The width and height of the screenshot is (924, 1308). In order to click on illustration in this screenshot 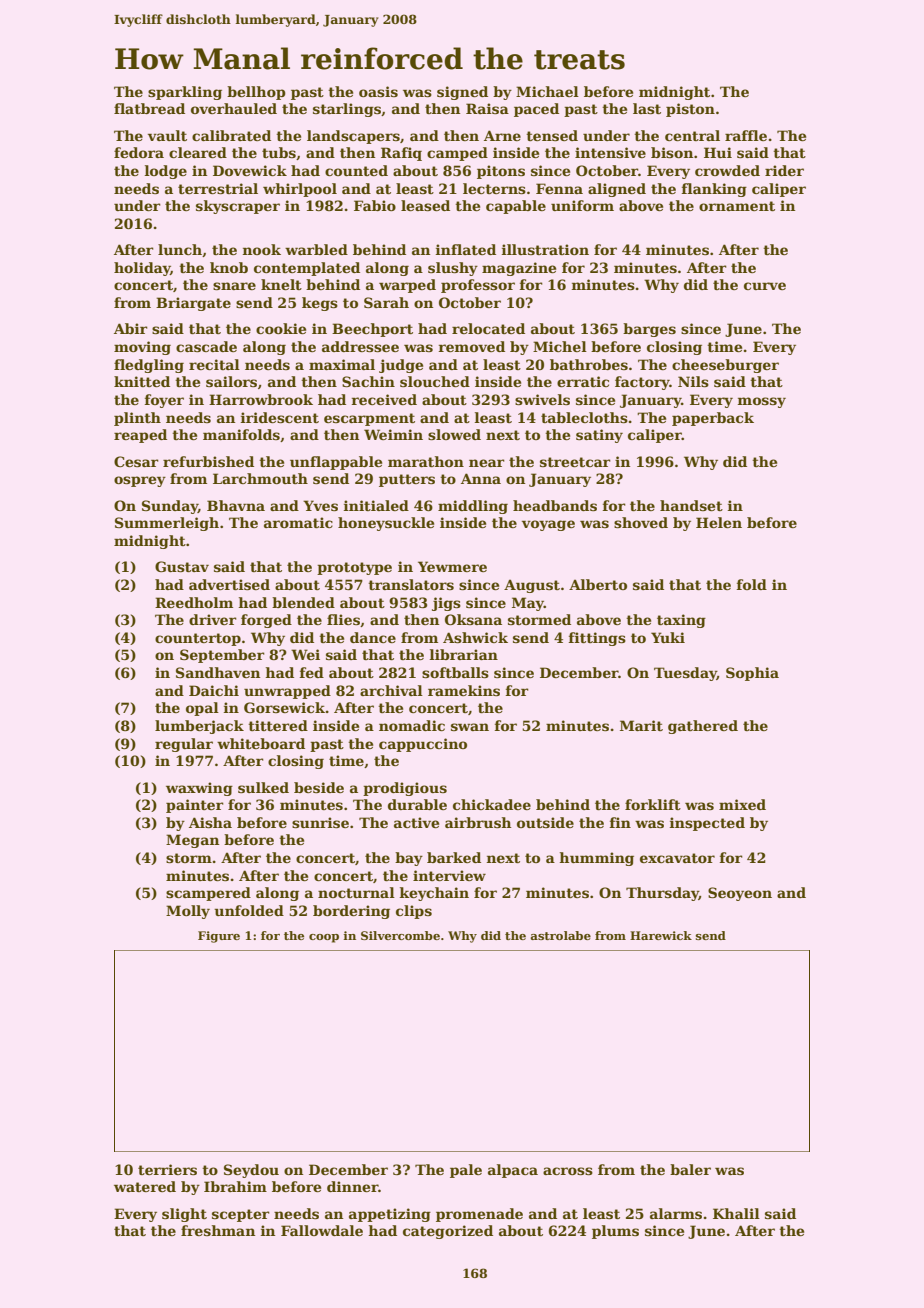, I will do `click(545, 249)`.
